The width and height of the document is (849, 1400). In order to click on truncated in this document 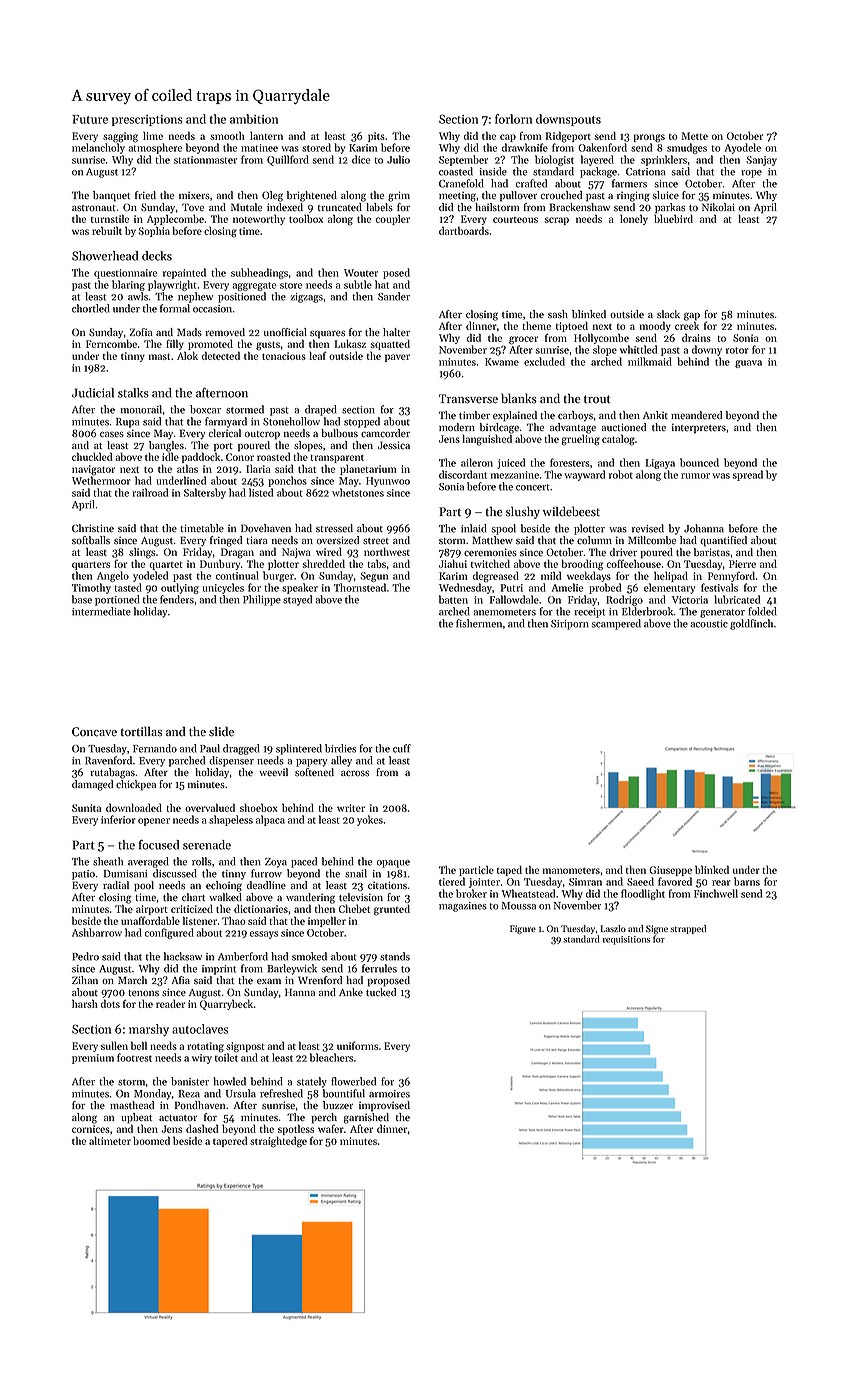, I will do `click(340, 207)`.
